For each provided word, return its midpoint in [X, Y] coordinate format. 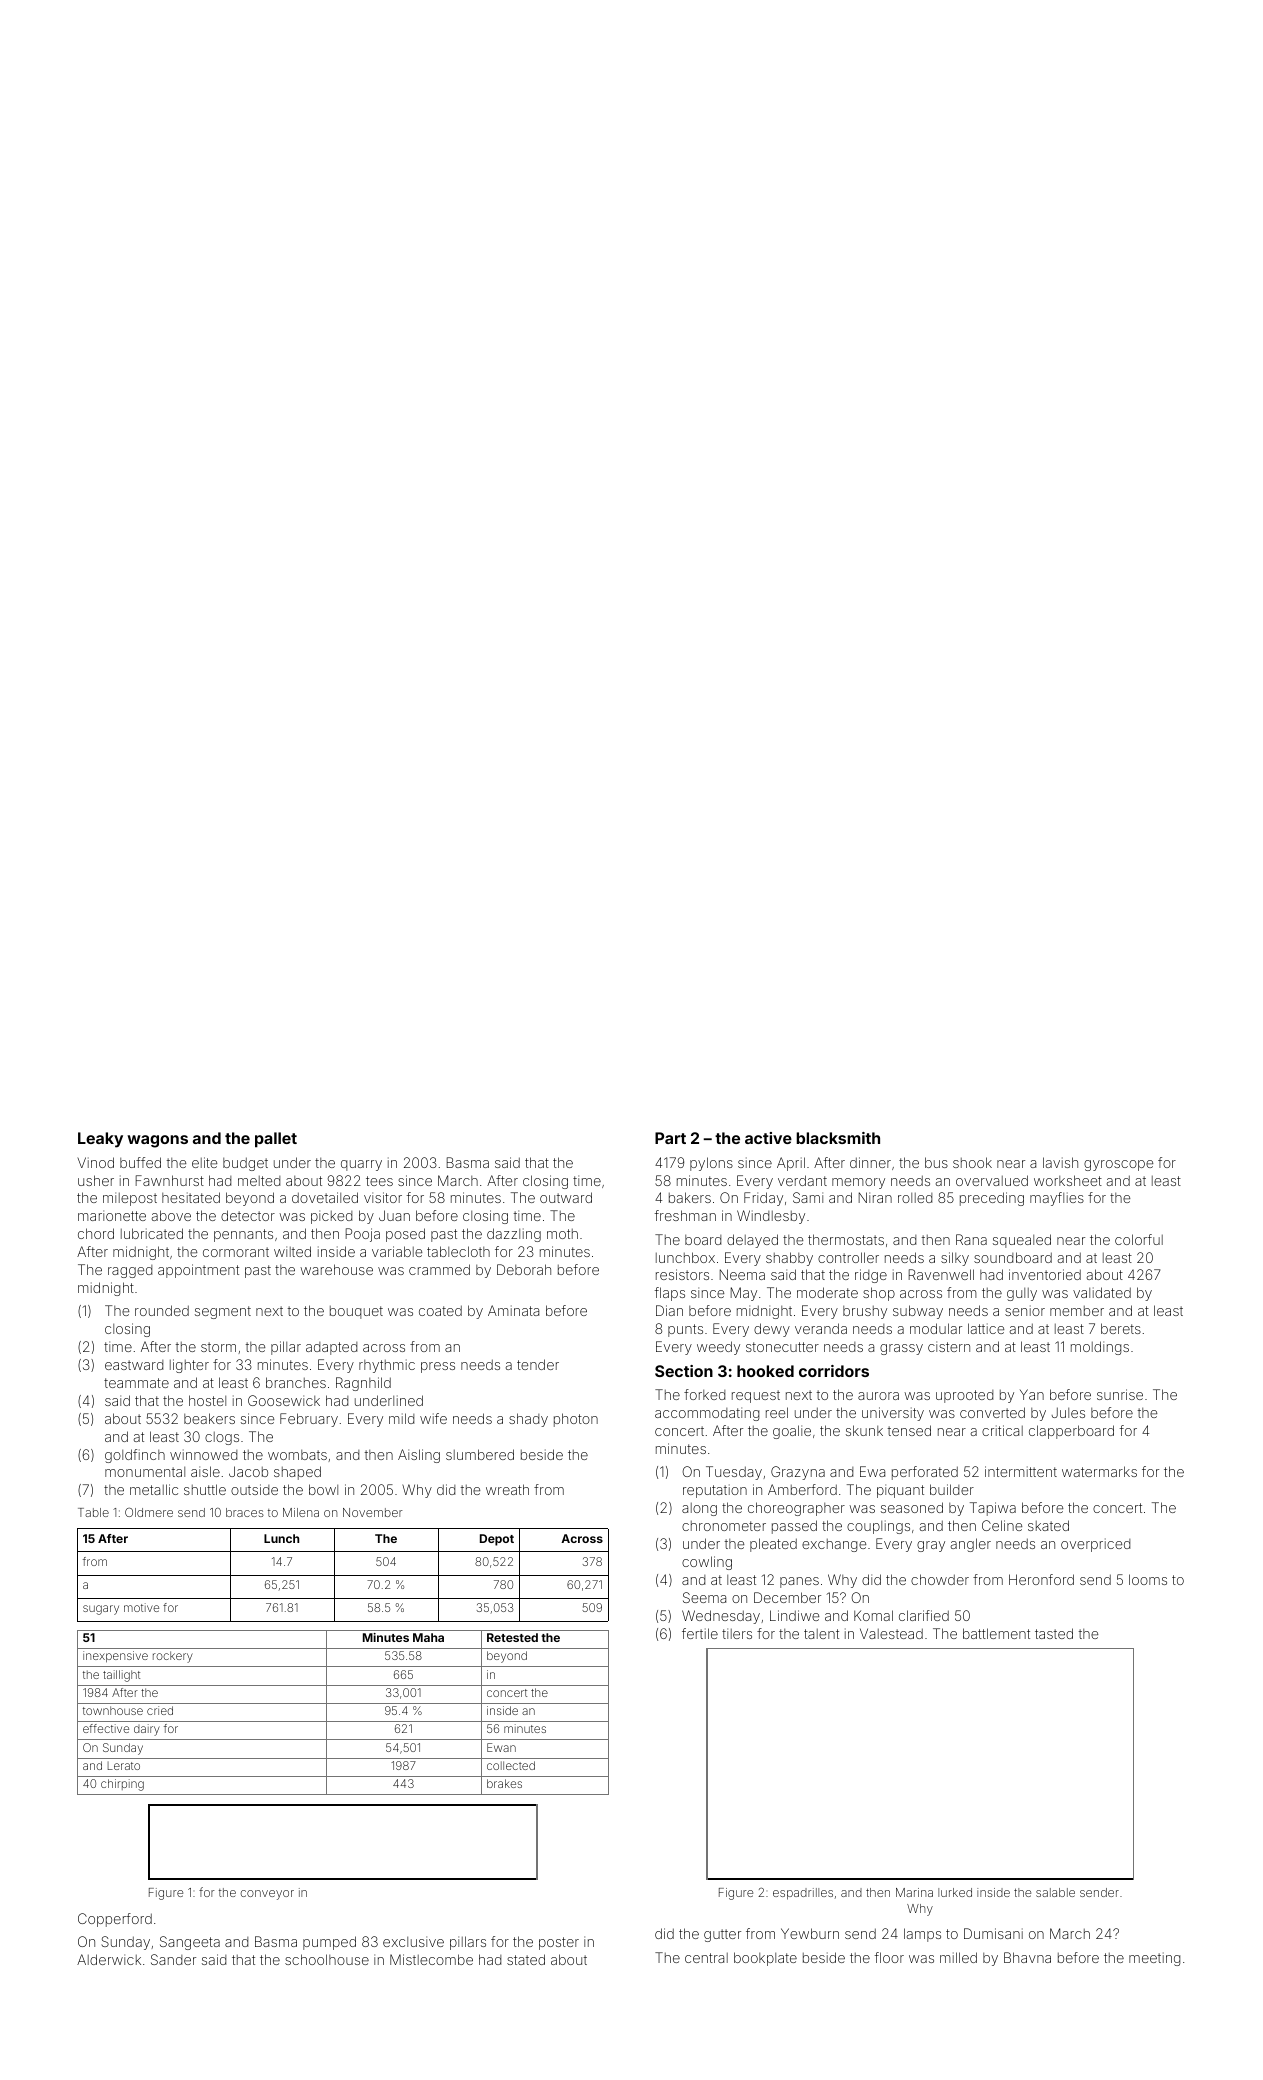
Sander [173, 1959]
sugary [101, 1610]
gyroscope [1118, 1165]
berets [1121, 1328]
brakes [504, 1783]
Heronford [1041, 1579]
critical [1002, 1430]
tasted [1054, 1633]
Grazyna [798, 1473]
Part [670, 1138]
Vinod [96, 1162]
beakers [209, 1418]
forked [704, 1394]
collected [511, 1765]
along [699, 1509]
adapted [331, 1348]
